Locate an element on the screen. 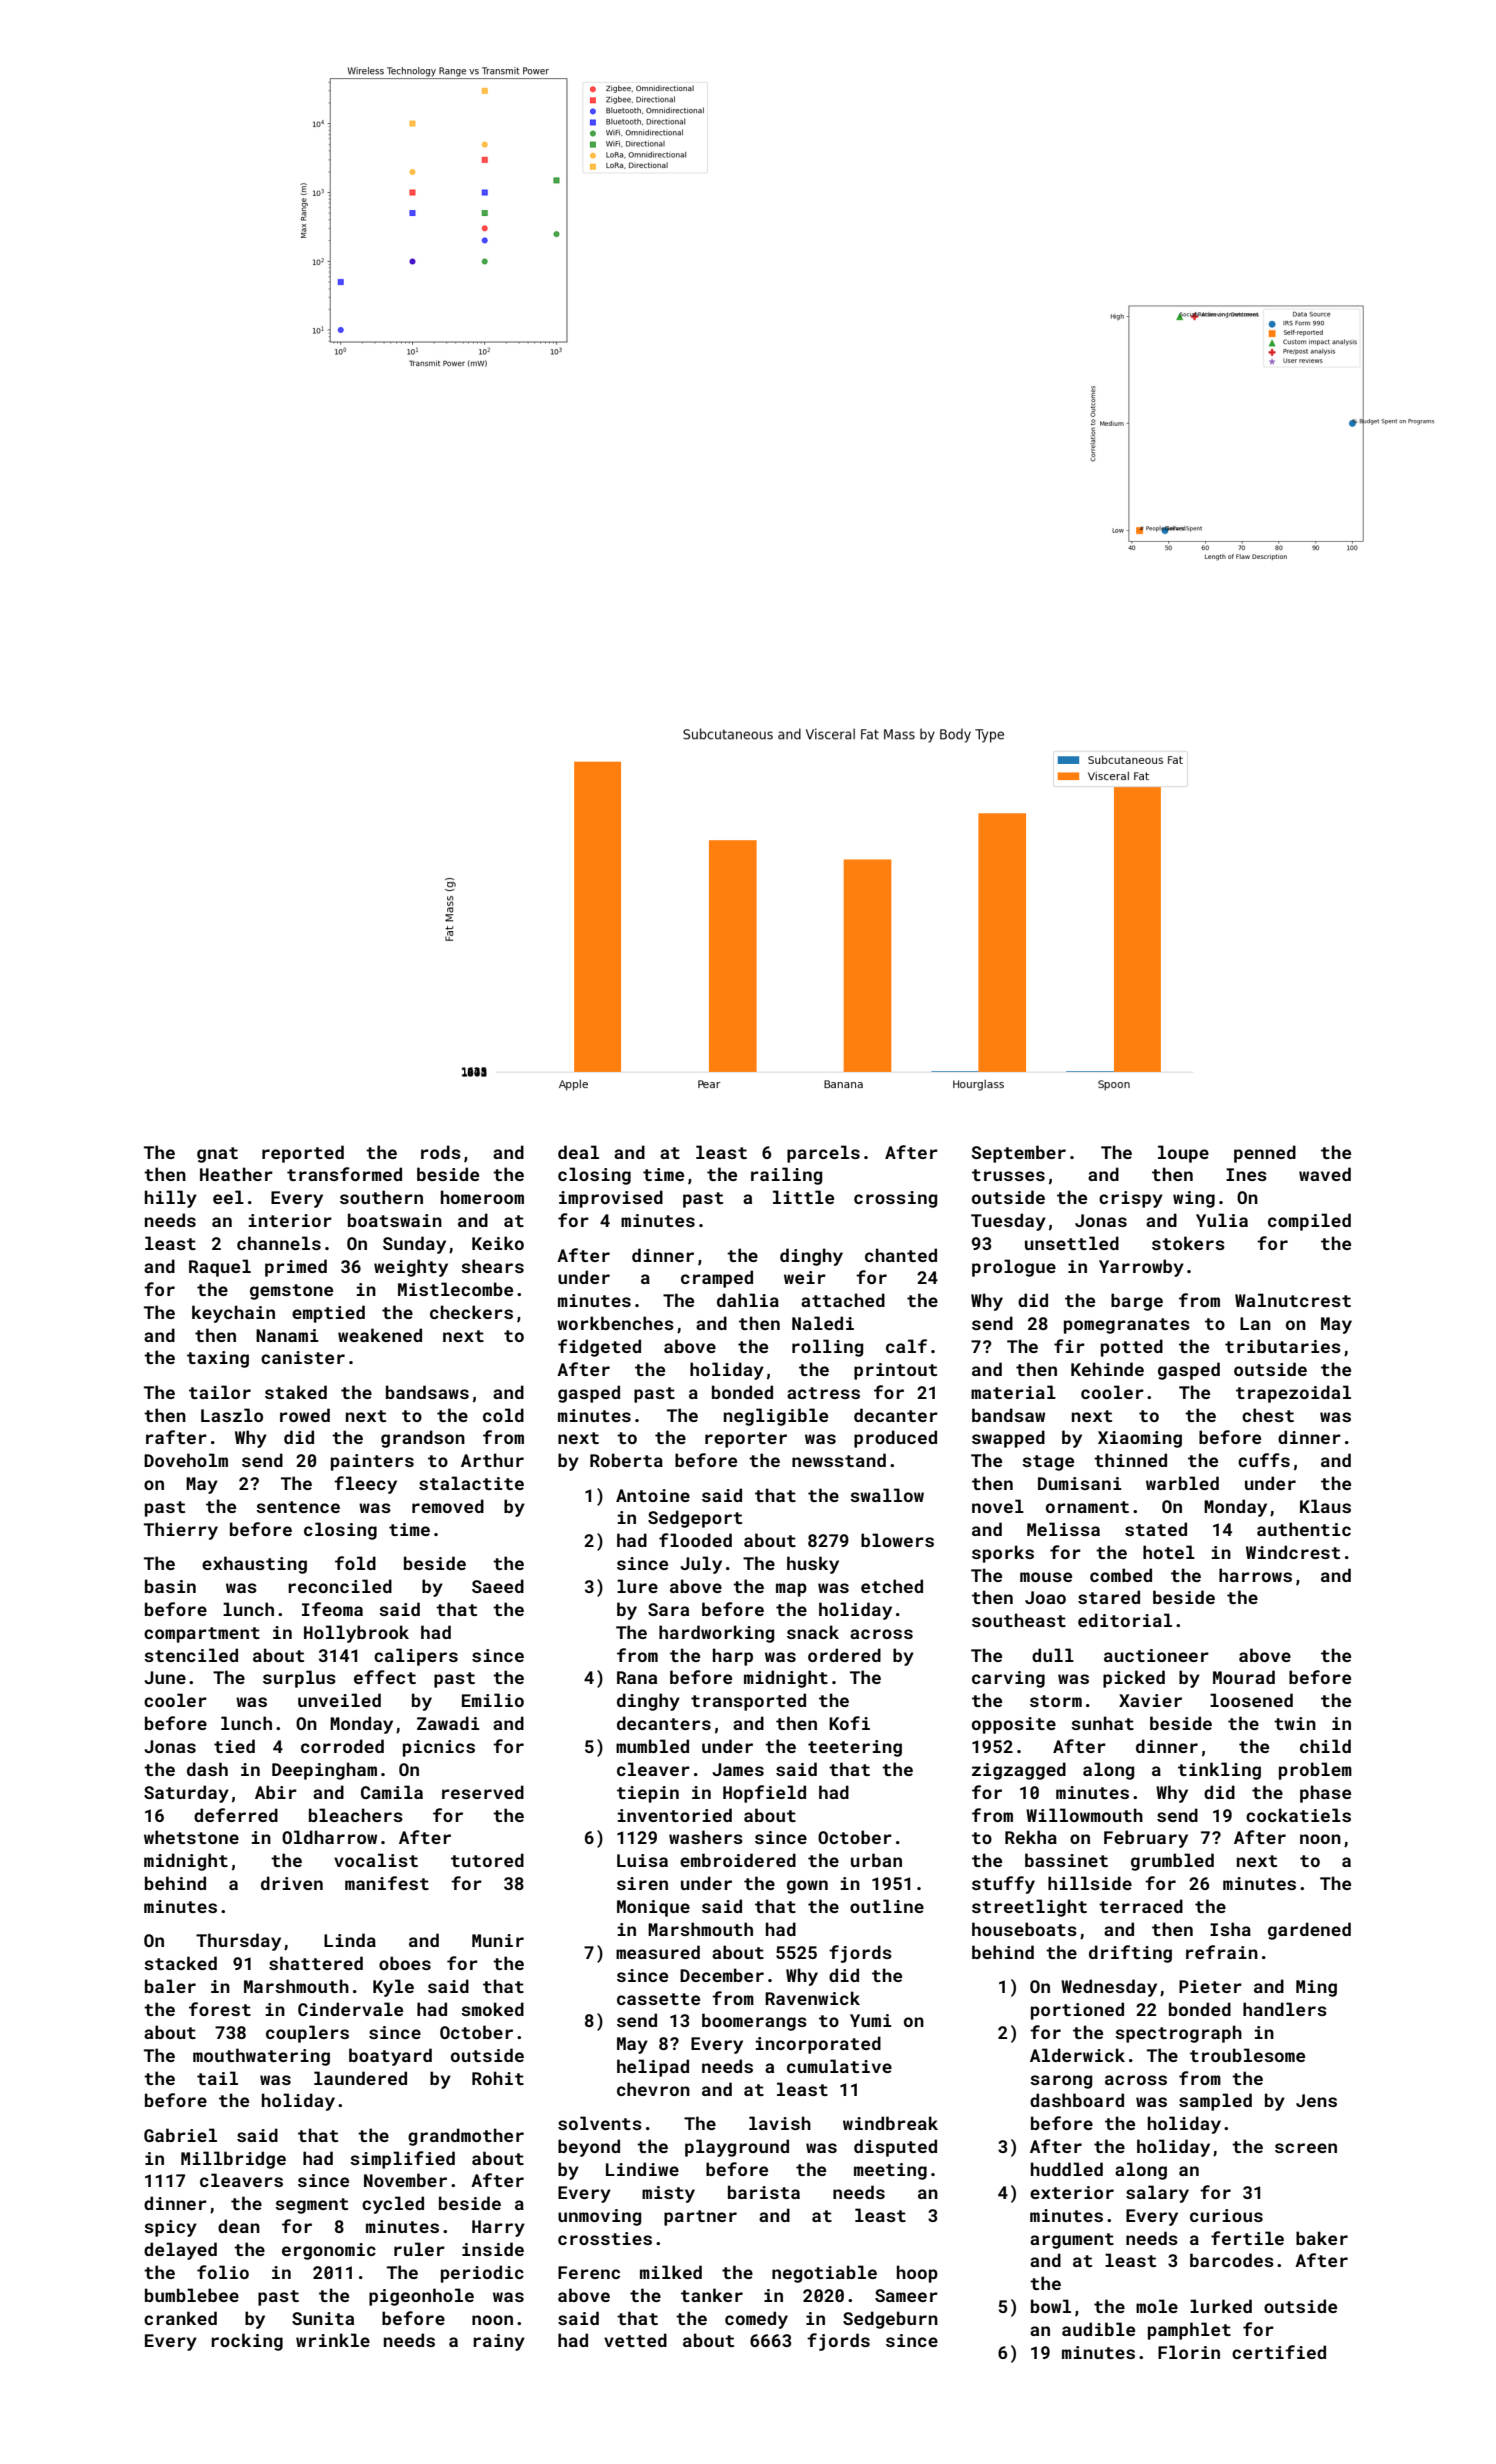 The width and height of the screenshot is (1496, 2464). argument is located at coordinates (1072, 2241).
